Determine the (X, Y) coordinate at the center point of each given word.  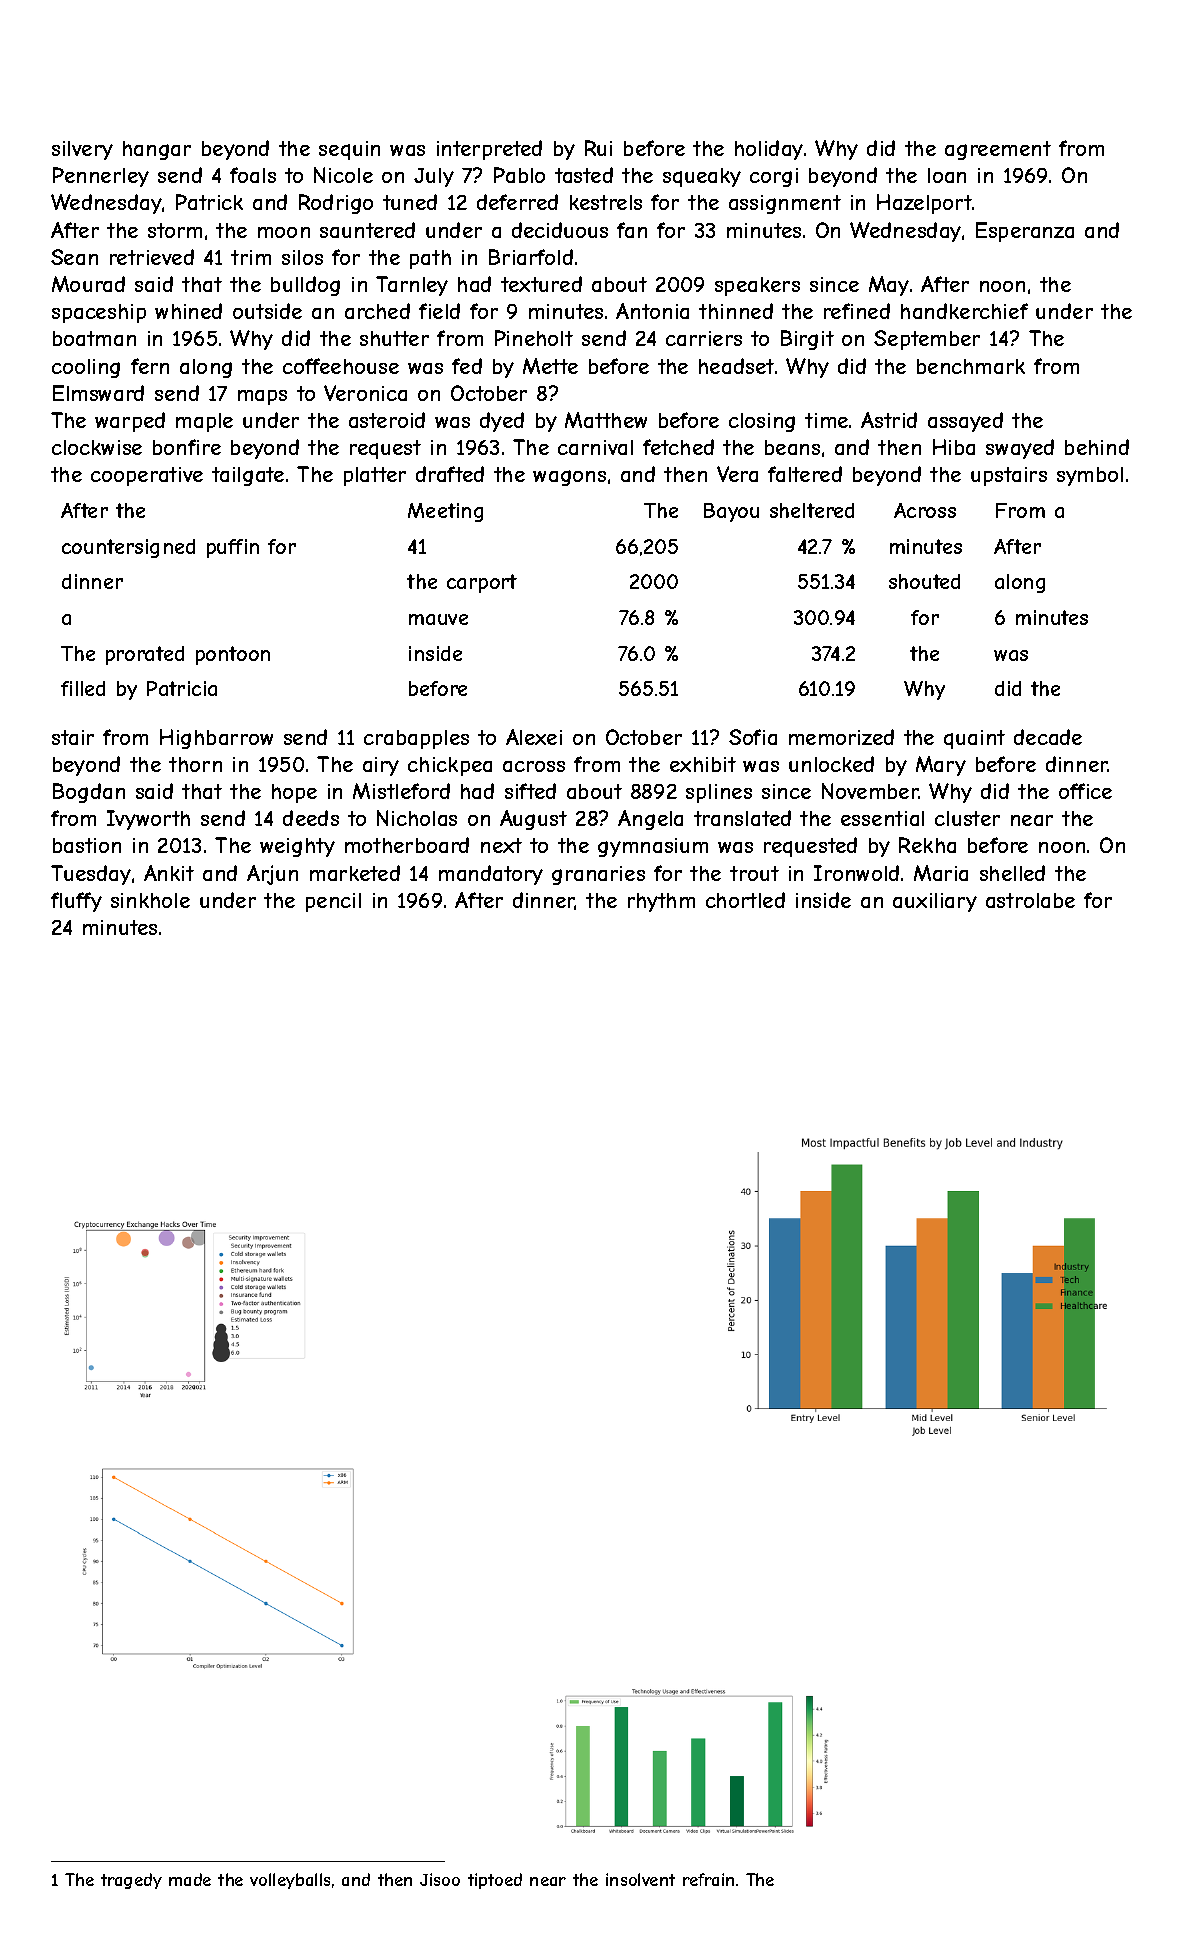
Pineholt (534, 338)
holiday (769, 150)
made (190, 1879)
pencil (333, 902)
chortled (745, 900)
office (1085, 791)
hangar (157, 150)
